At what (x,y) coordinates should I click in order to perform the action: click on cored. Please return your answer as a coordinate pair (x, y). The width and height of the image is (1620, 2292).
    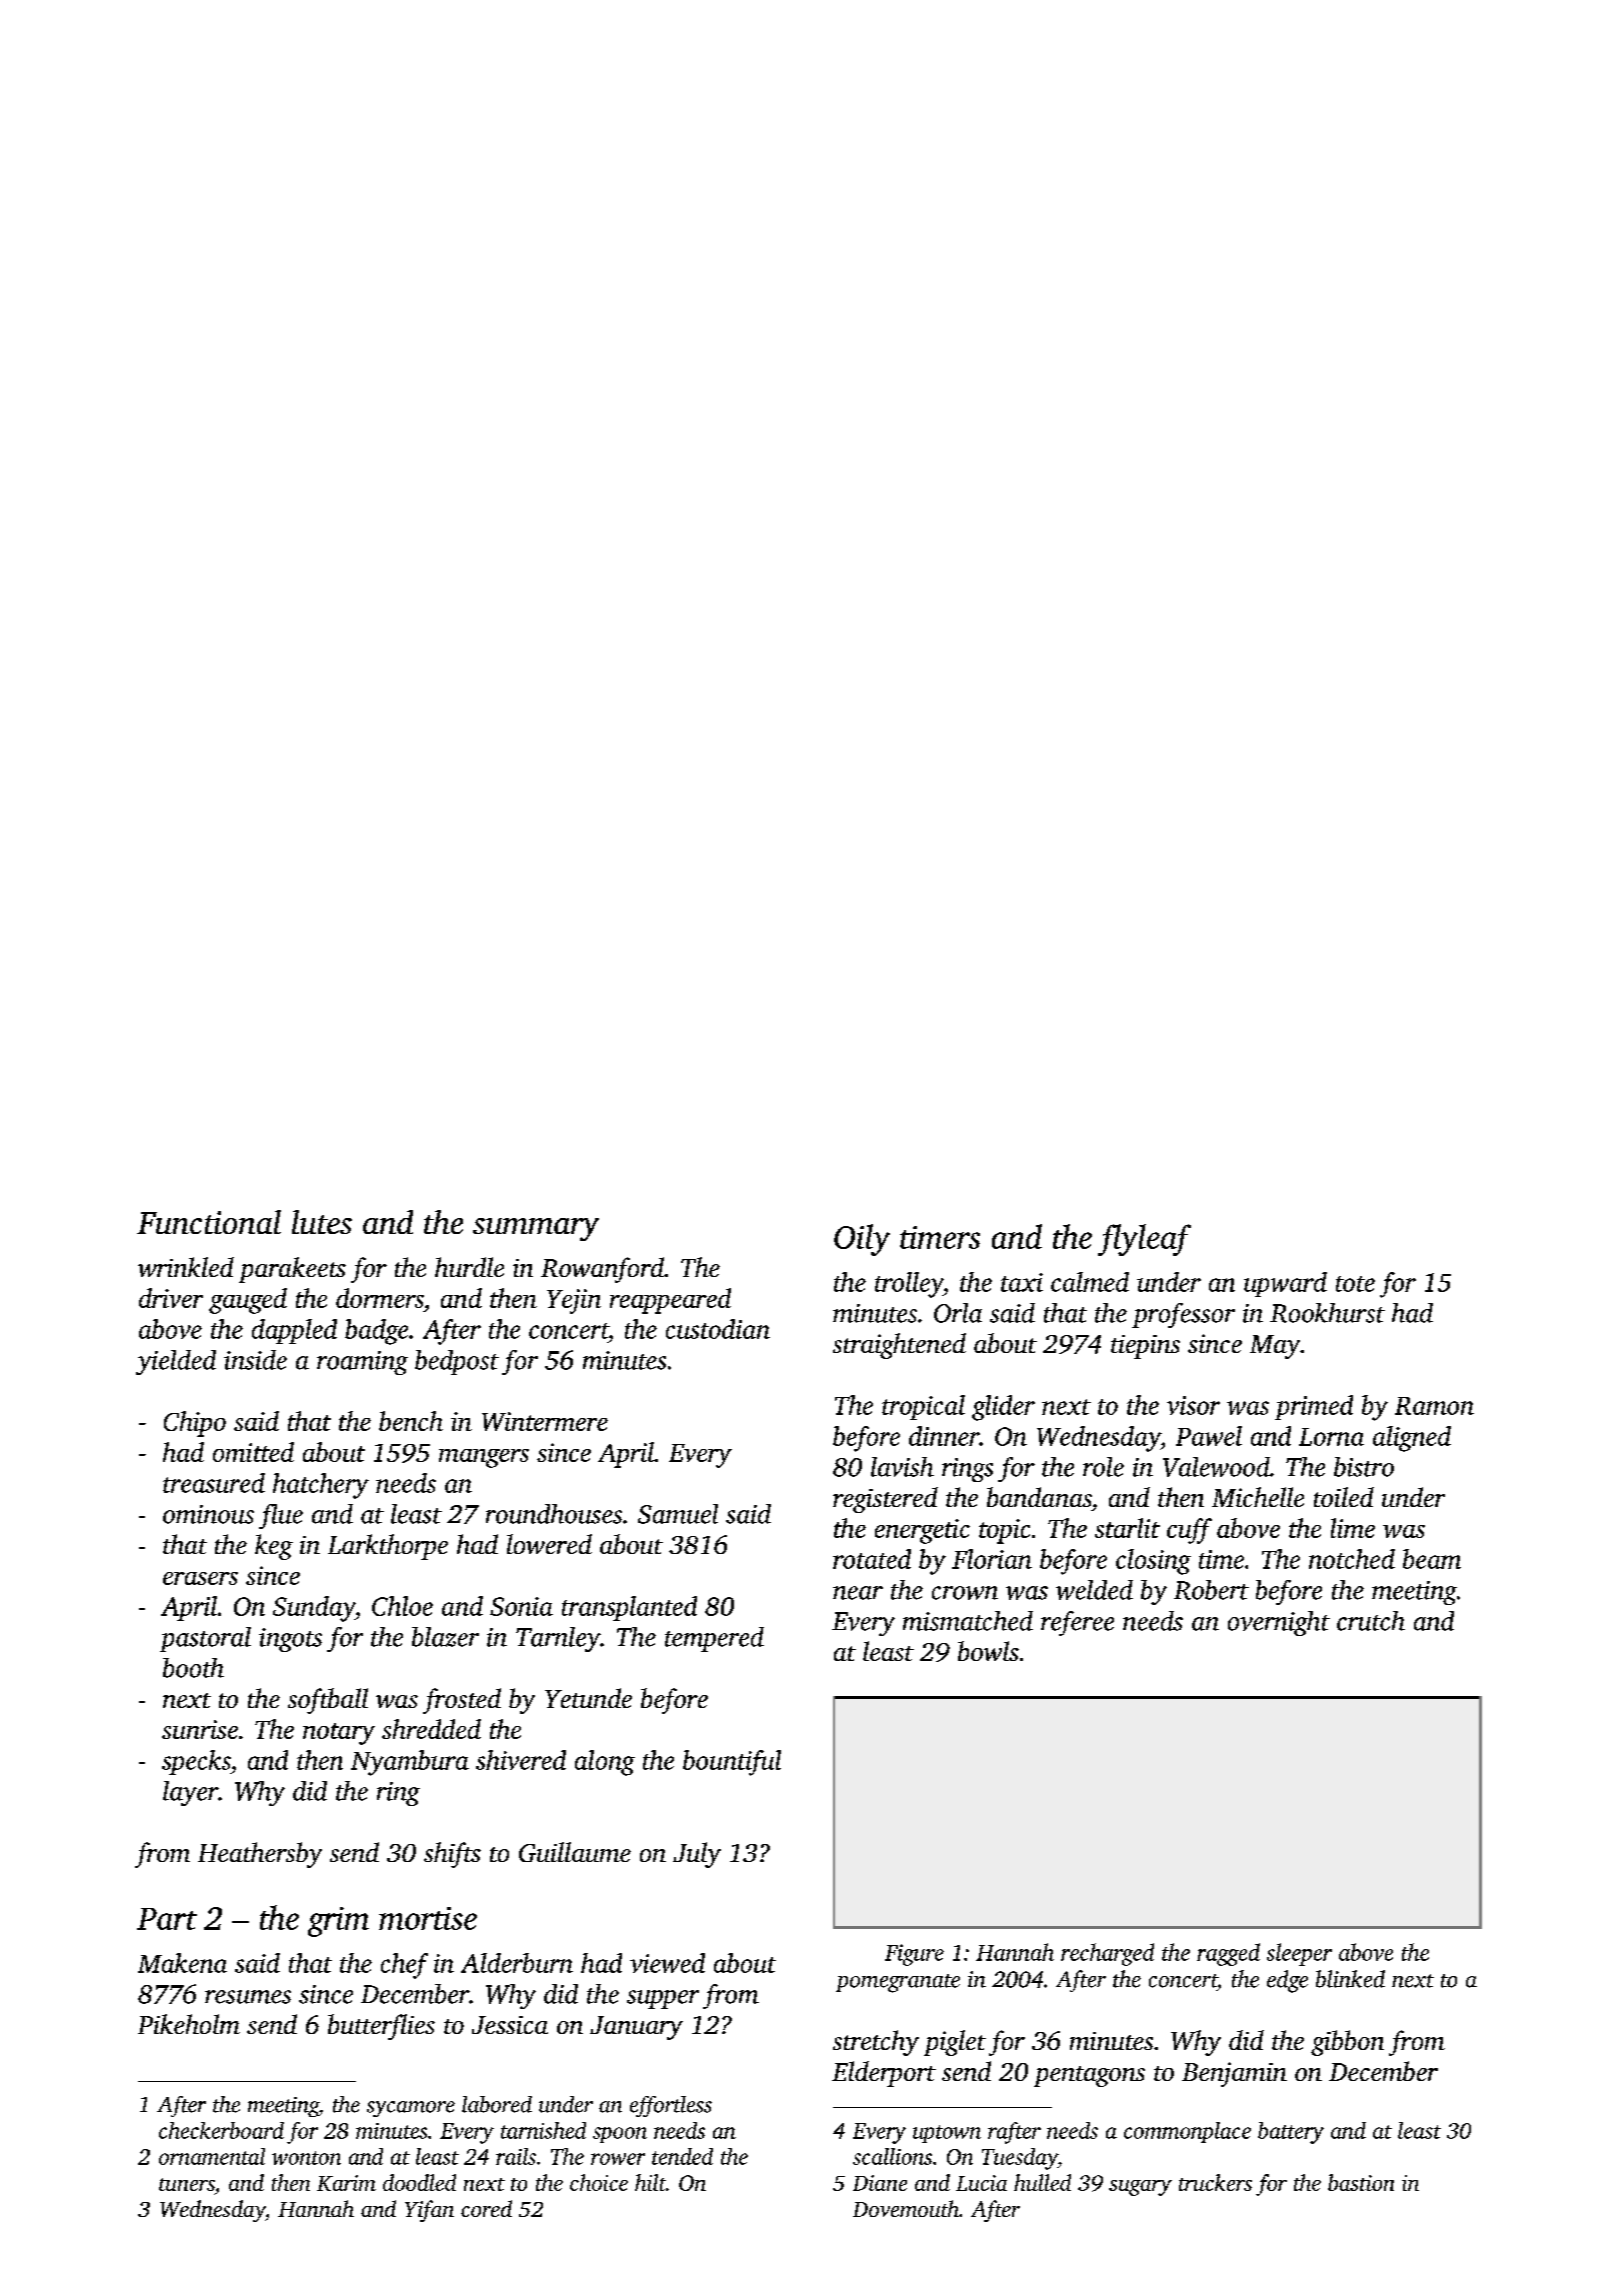
    Looking at the image, I should click on (486, 2208).
